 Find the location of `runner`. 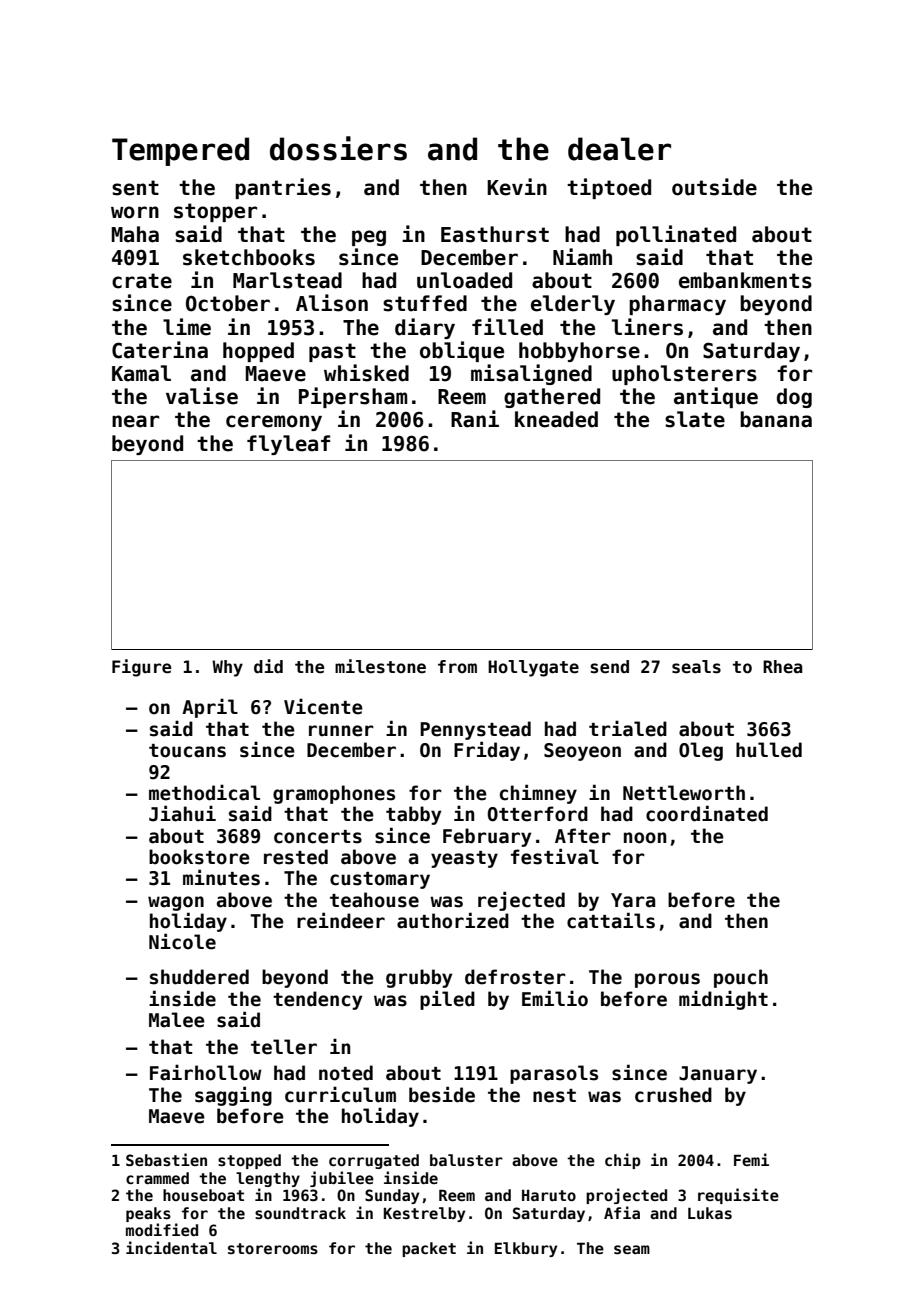

runner is located at coordinates (341, 731).
